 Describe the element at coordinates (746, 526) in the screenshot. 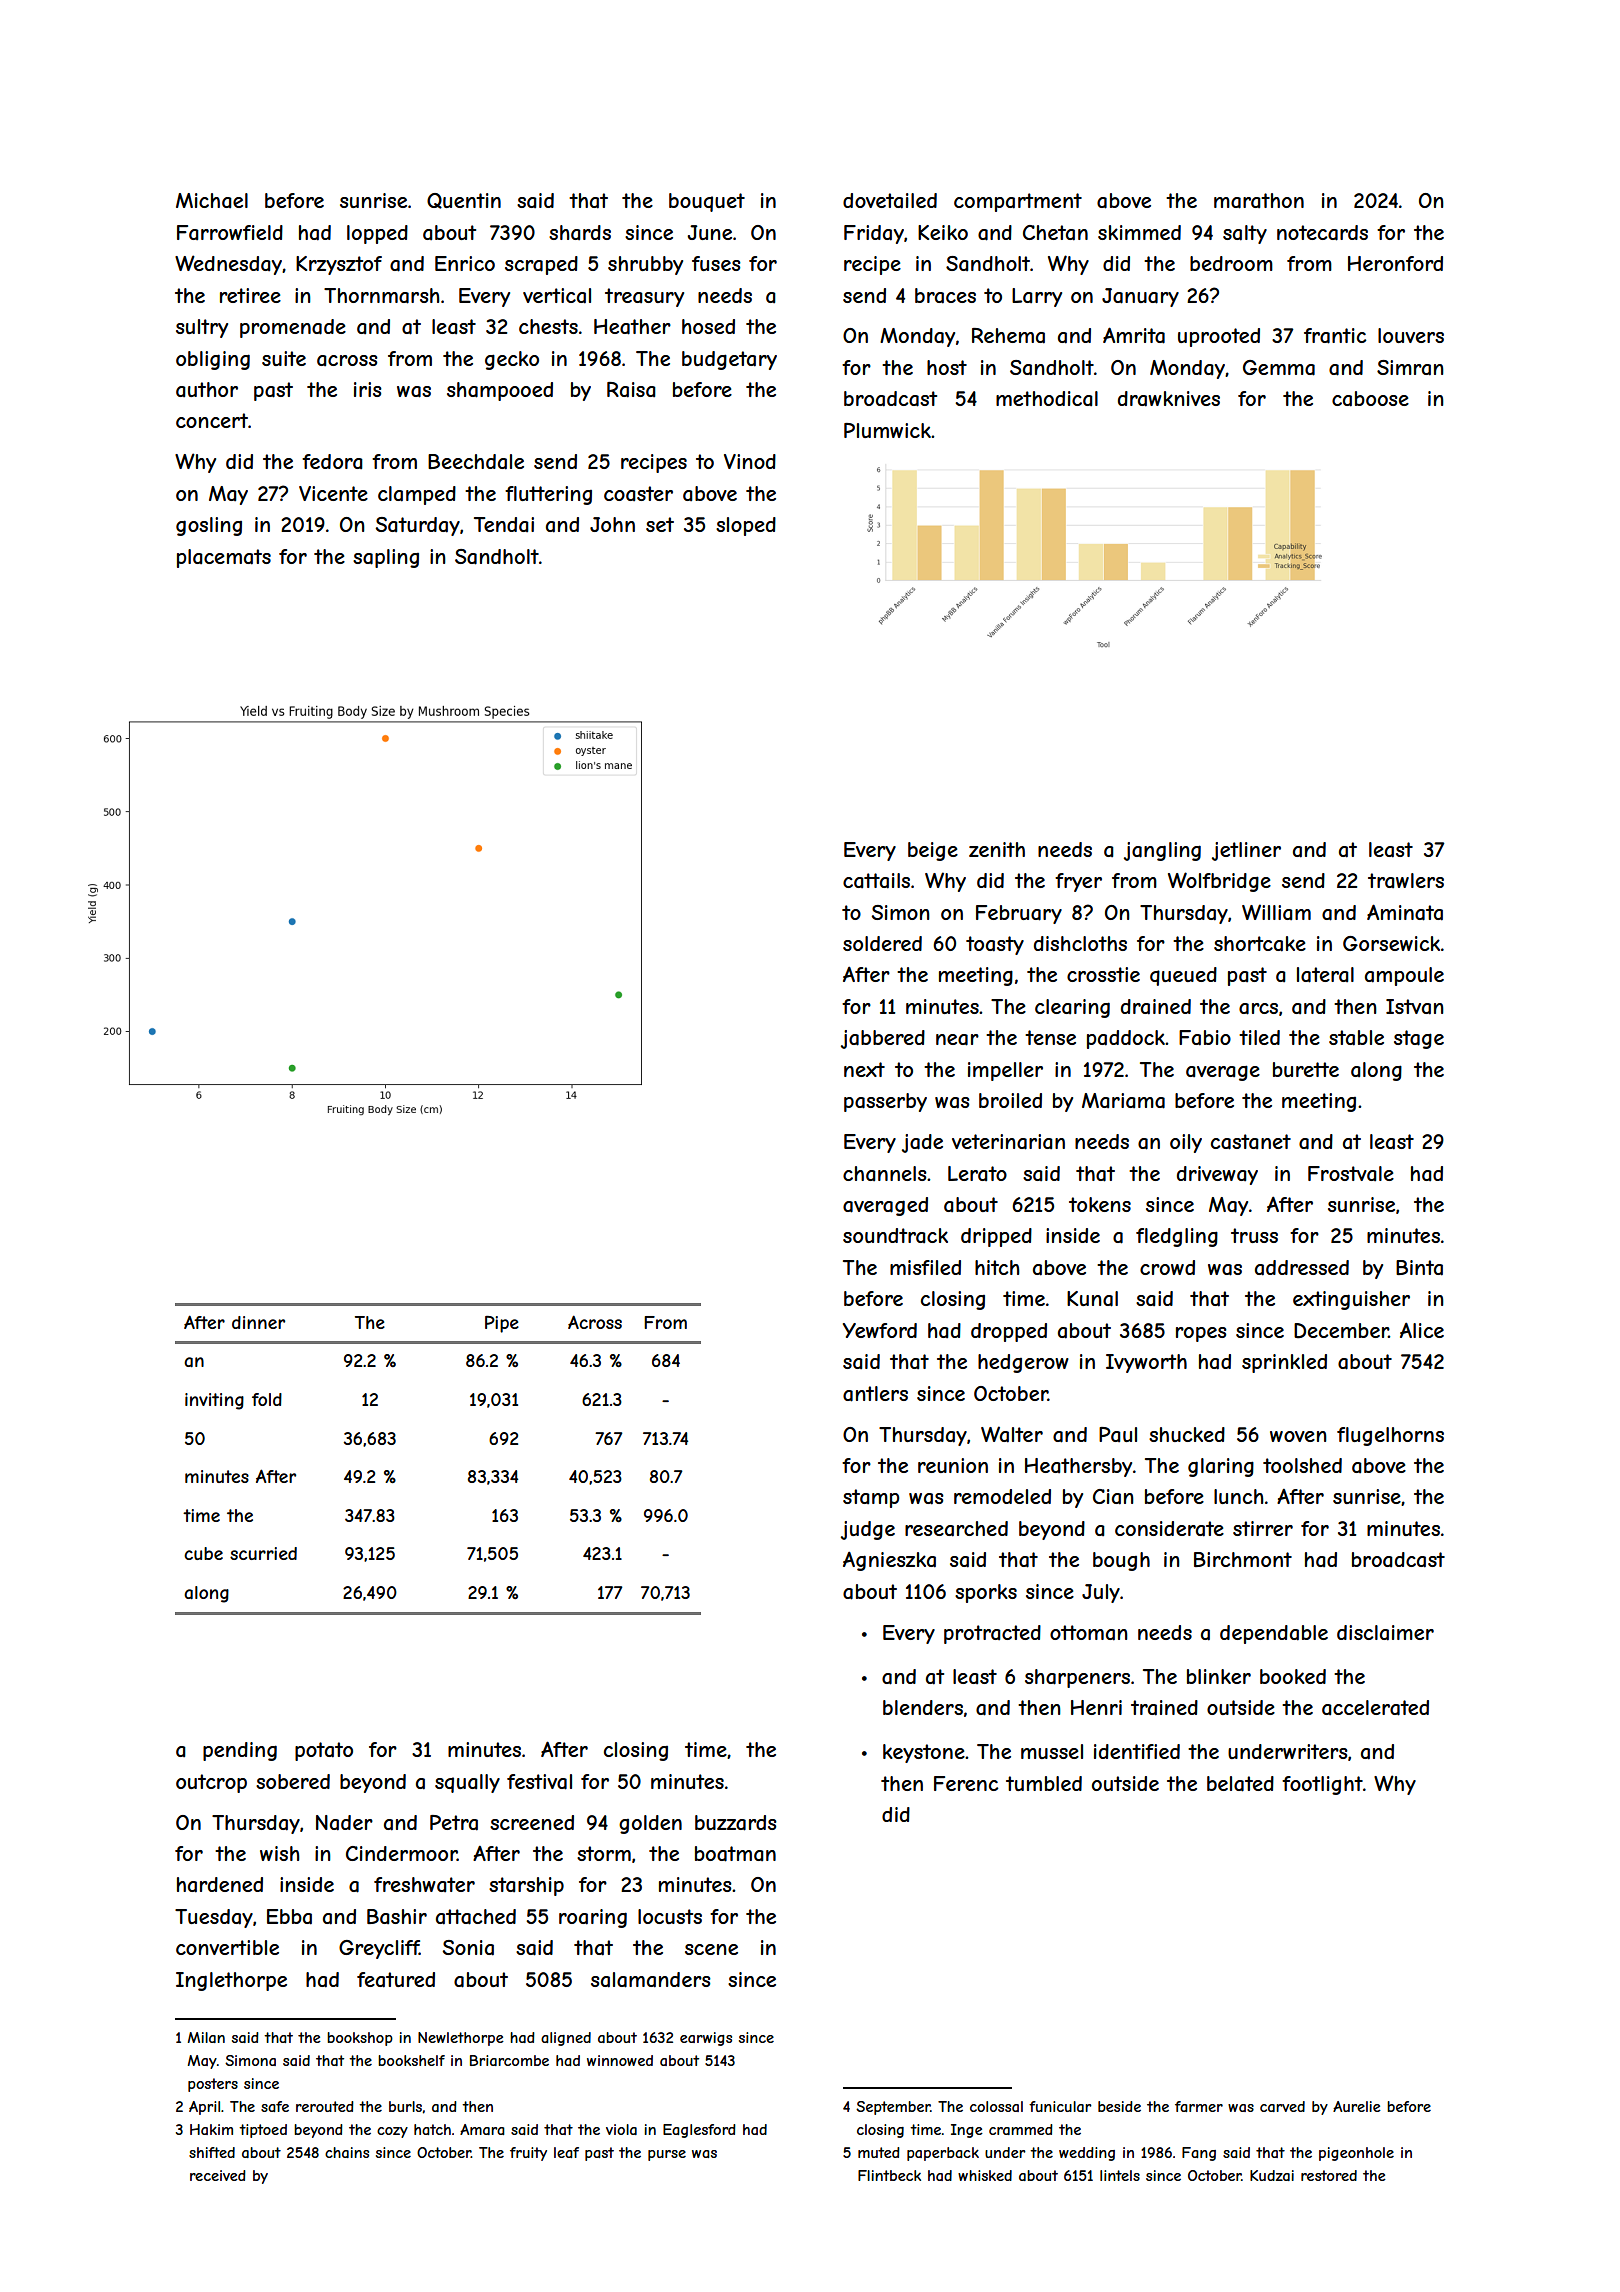

I see `sloped` at that location.
